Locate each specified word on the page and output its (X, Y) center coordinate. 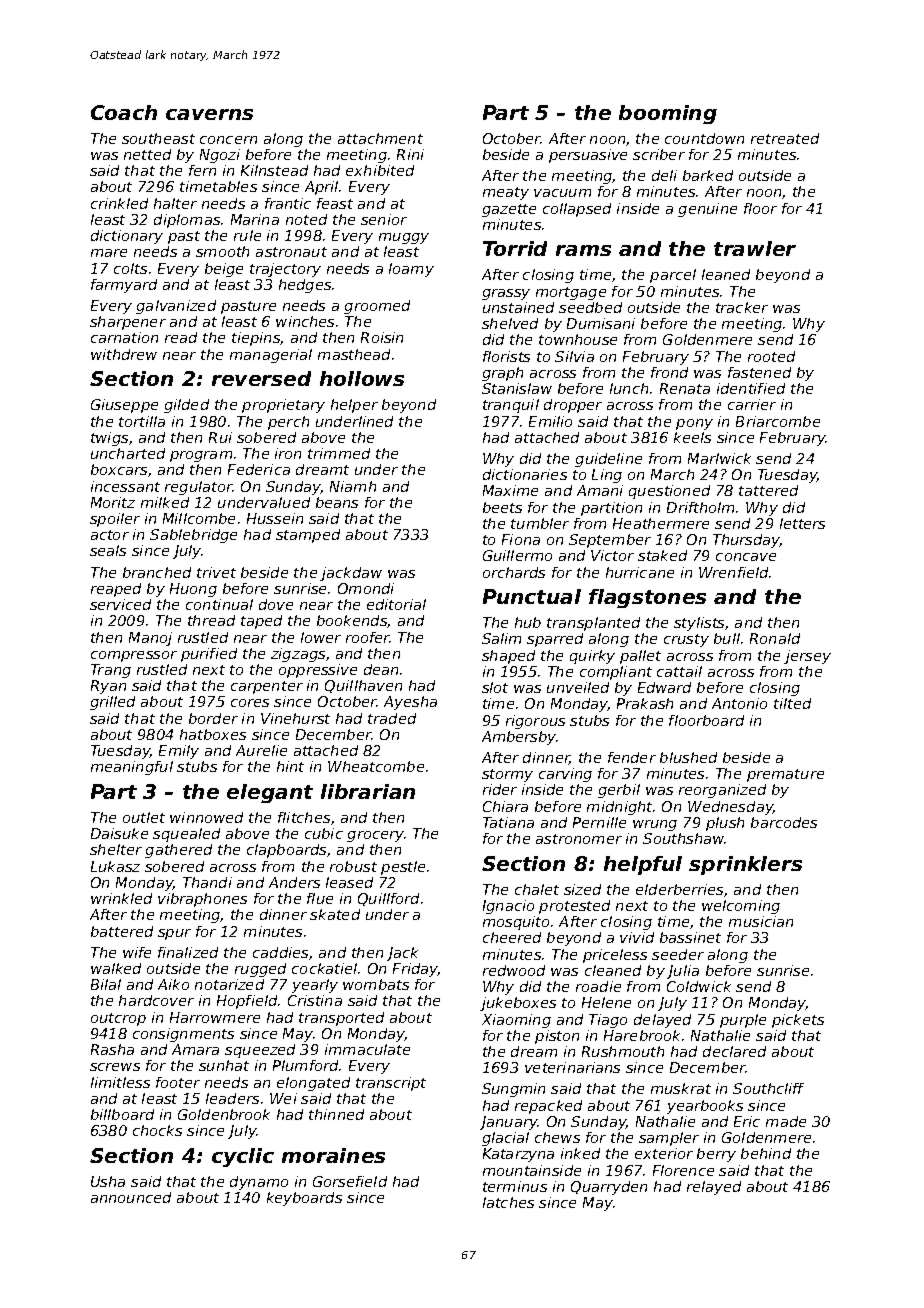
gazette (509, 210)
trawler (755, 248)
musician (761, 921)
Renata (685, 388)
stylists (700, 624)
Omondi (366, 588)
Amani (600, 490)
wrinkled (121, 898)
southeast (158, 138)
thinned (336, 1114)
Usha (108, 1181)
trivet (216, 572)
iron (288, 453)
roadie (598, 986)
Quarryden (609, 1188)
